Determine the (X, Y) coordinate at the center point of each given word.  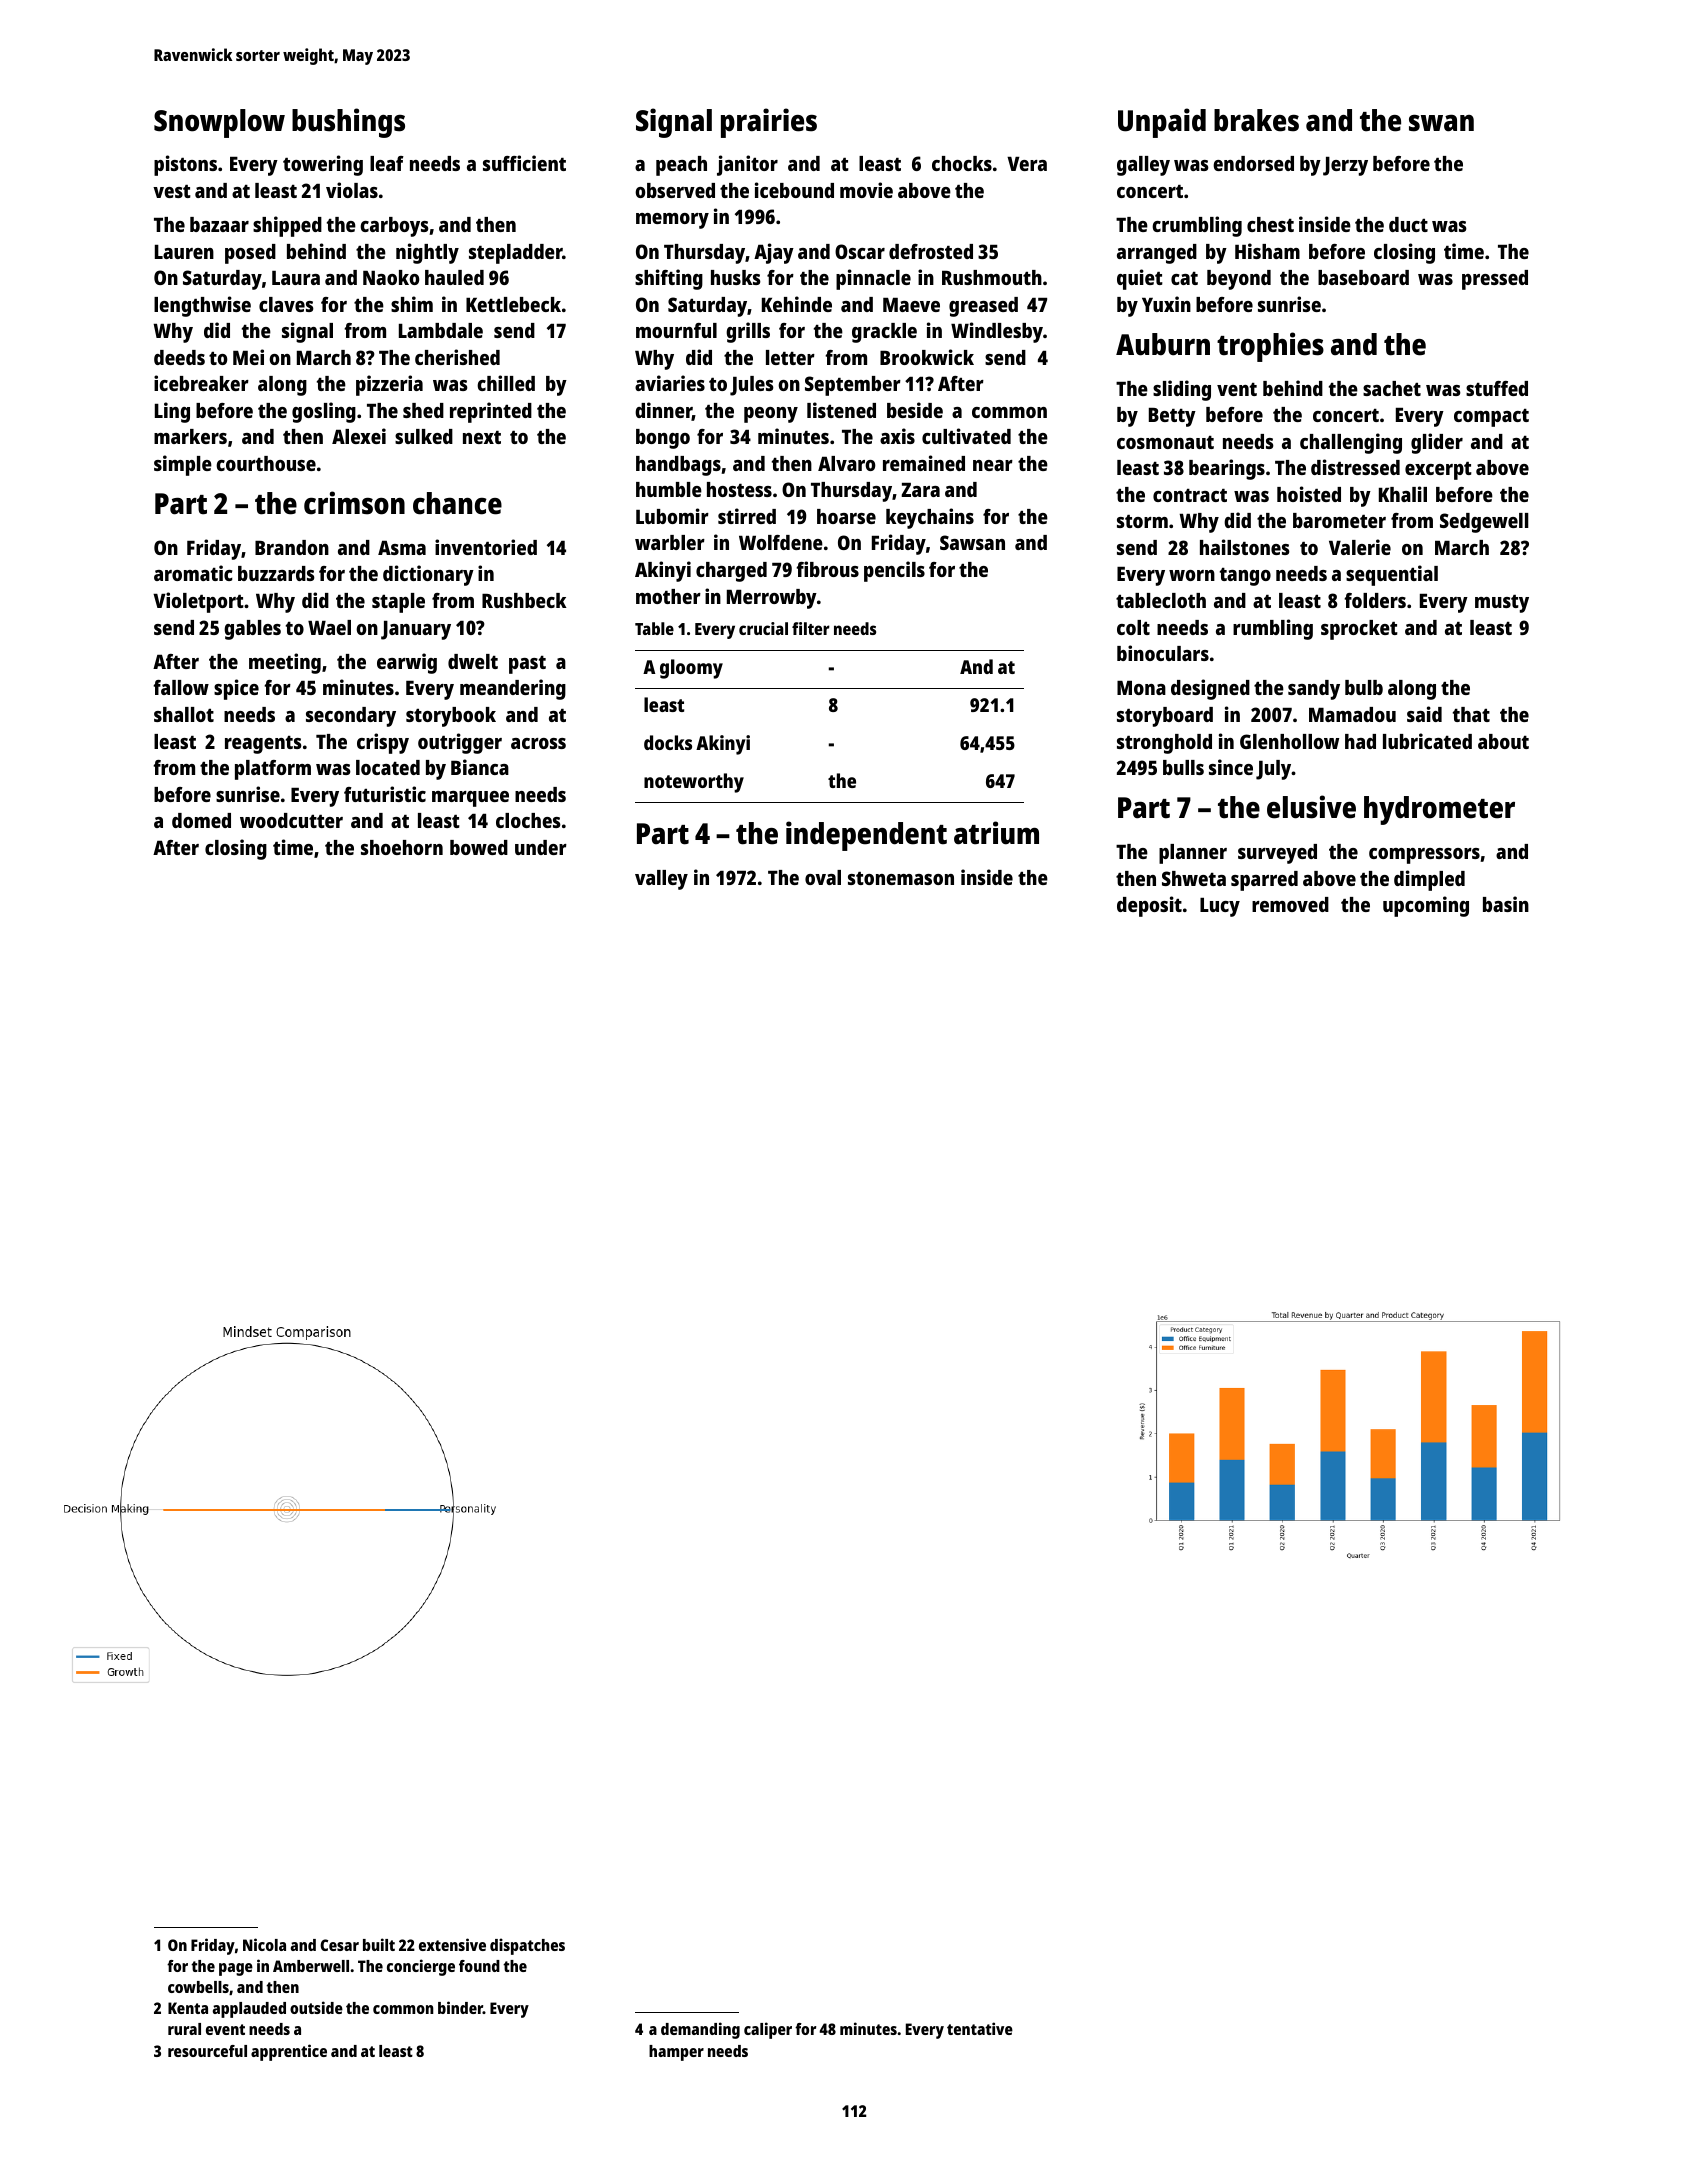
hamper (676, 2053)
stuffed (1497, 388)
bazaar (219, 224)
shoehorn (402, 847)
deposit (1149, 906)
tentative (980, 2028)
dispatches (527, 1946)
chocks (962, 163)
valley (661, 880)
